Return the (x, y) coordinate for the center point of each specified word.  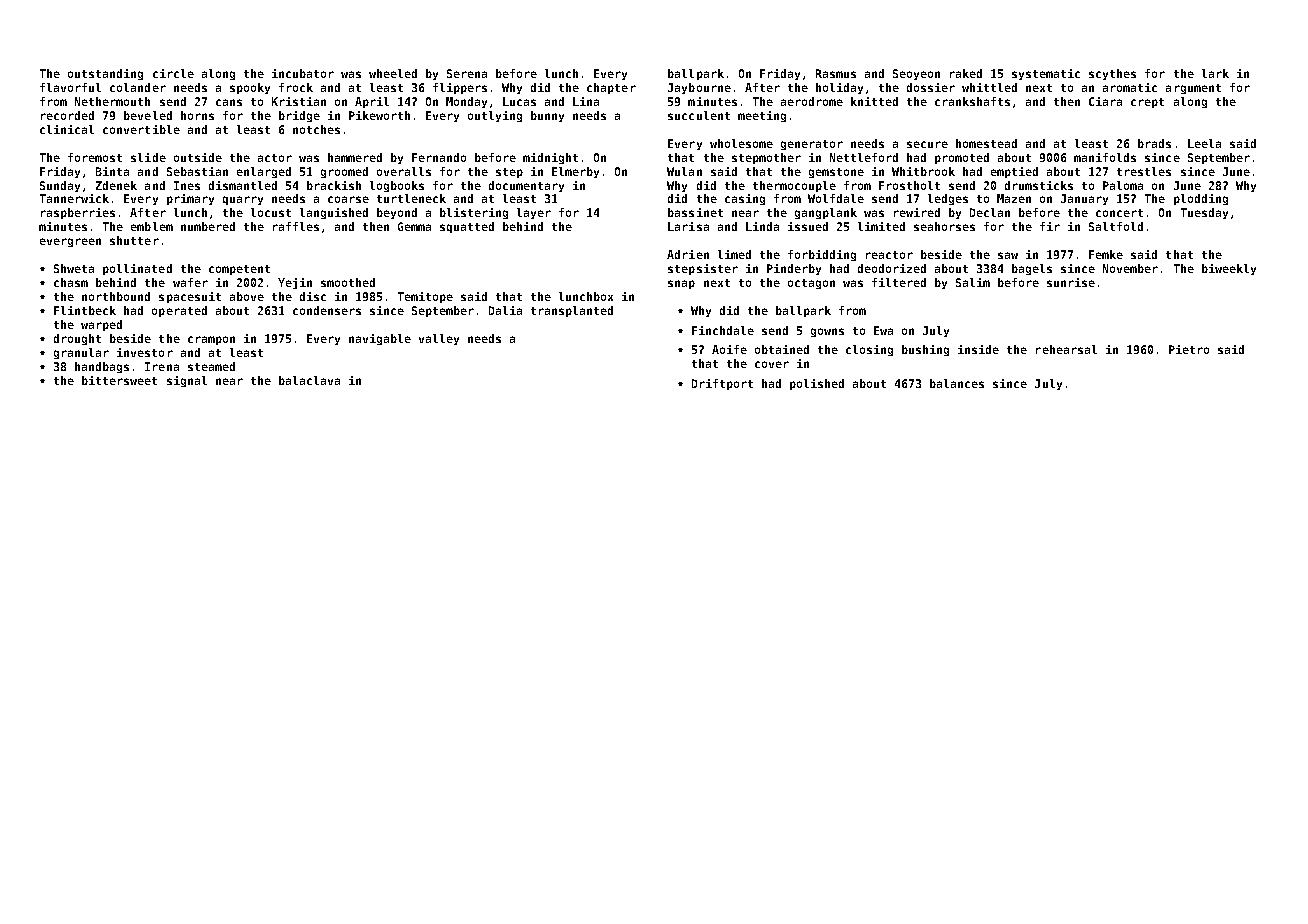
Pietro (1189, 349)
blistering (474, 213)
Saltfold (1116, 226)
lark (1215, 73)
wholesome (741, 143)
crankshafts (972, 101)
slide (148, 157)
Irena (162, 366)
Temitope (425, 297)
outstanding (105, 74)
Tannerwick (74, 198)
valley (439, 339)
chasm (71, 282)
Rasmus (836, 73)
